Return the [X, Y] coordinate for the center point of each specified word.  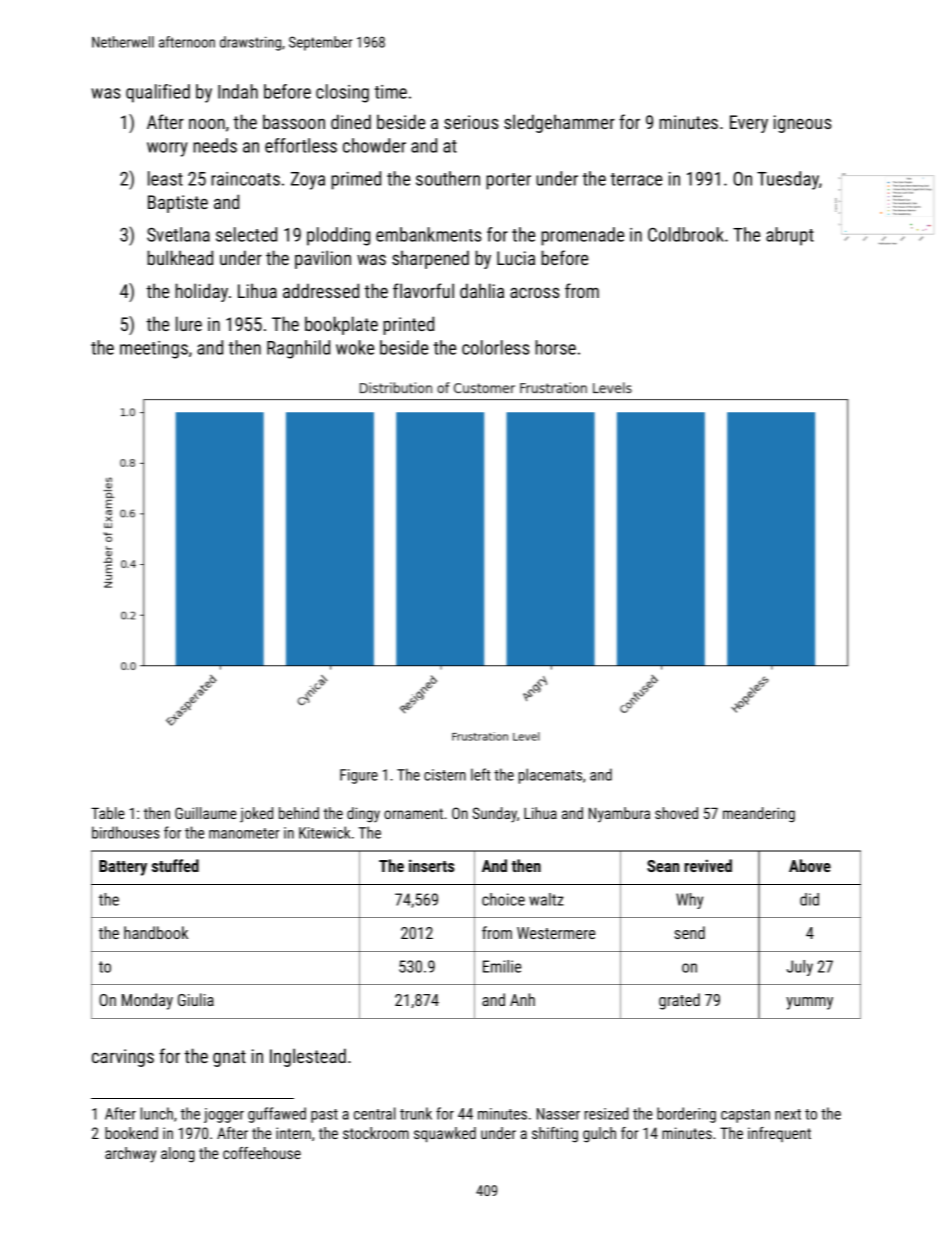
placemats [550, 776]
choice [503, 899]
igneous [803, 124]
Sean [663, 866]
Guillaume [206, 813]
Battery [123, 868]
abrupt [790, 236]
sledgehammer [559, 123]
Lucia [516, 258]
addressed [321, 290]
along [178, 1155]
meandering [759, 815]
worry [167, 149]
